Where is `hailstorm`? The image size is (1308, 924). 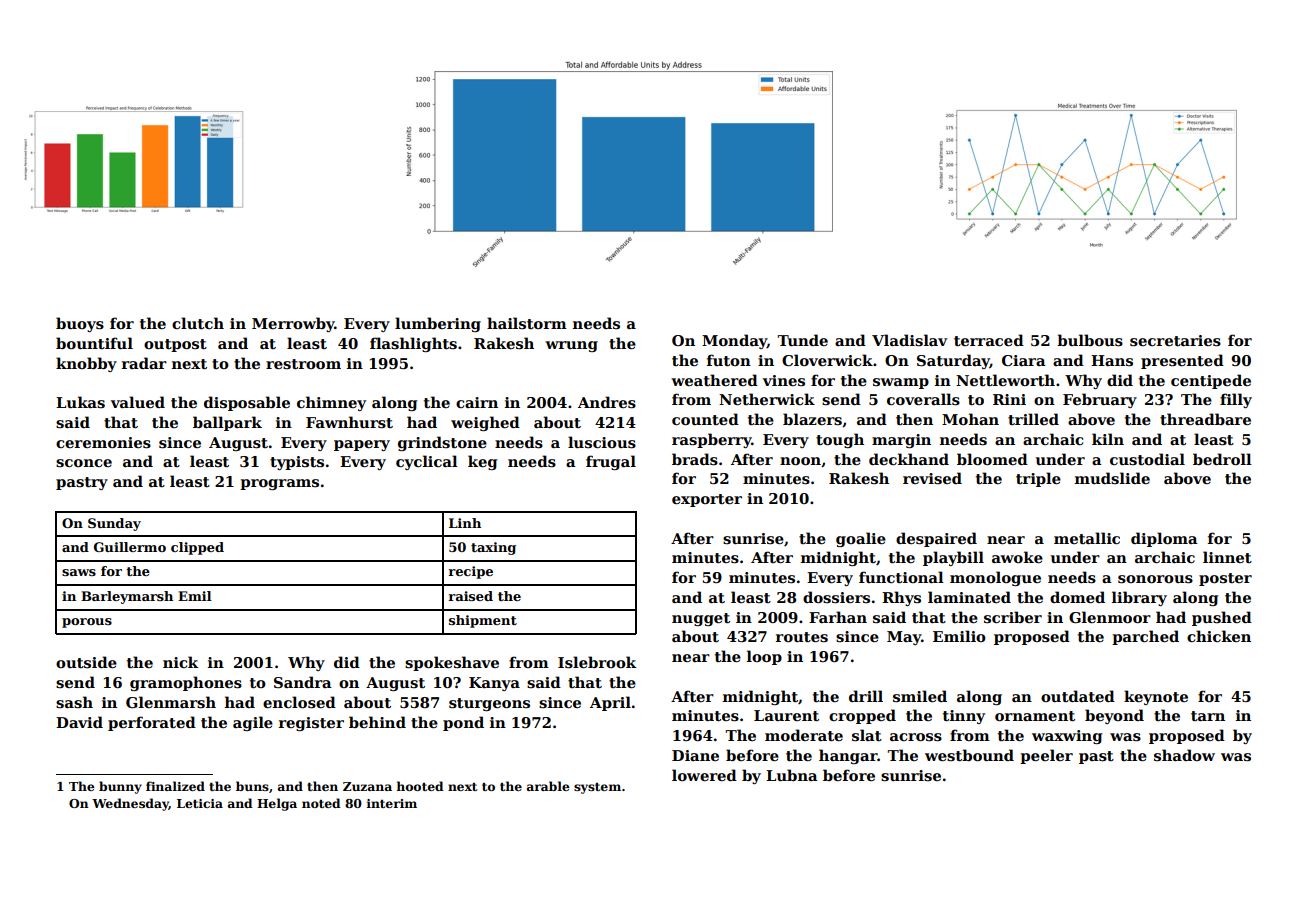 hailstorm is located at coordinates (527, 323).
